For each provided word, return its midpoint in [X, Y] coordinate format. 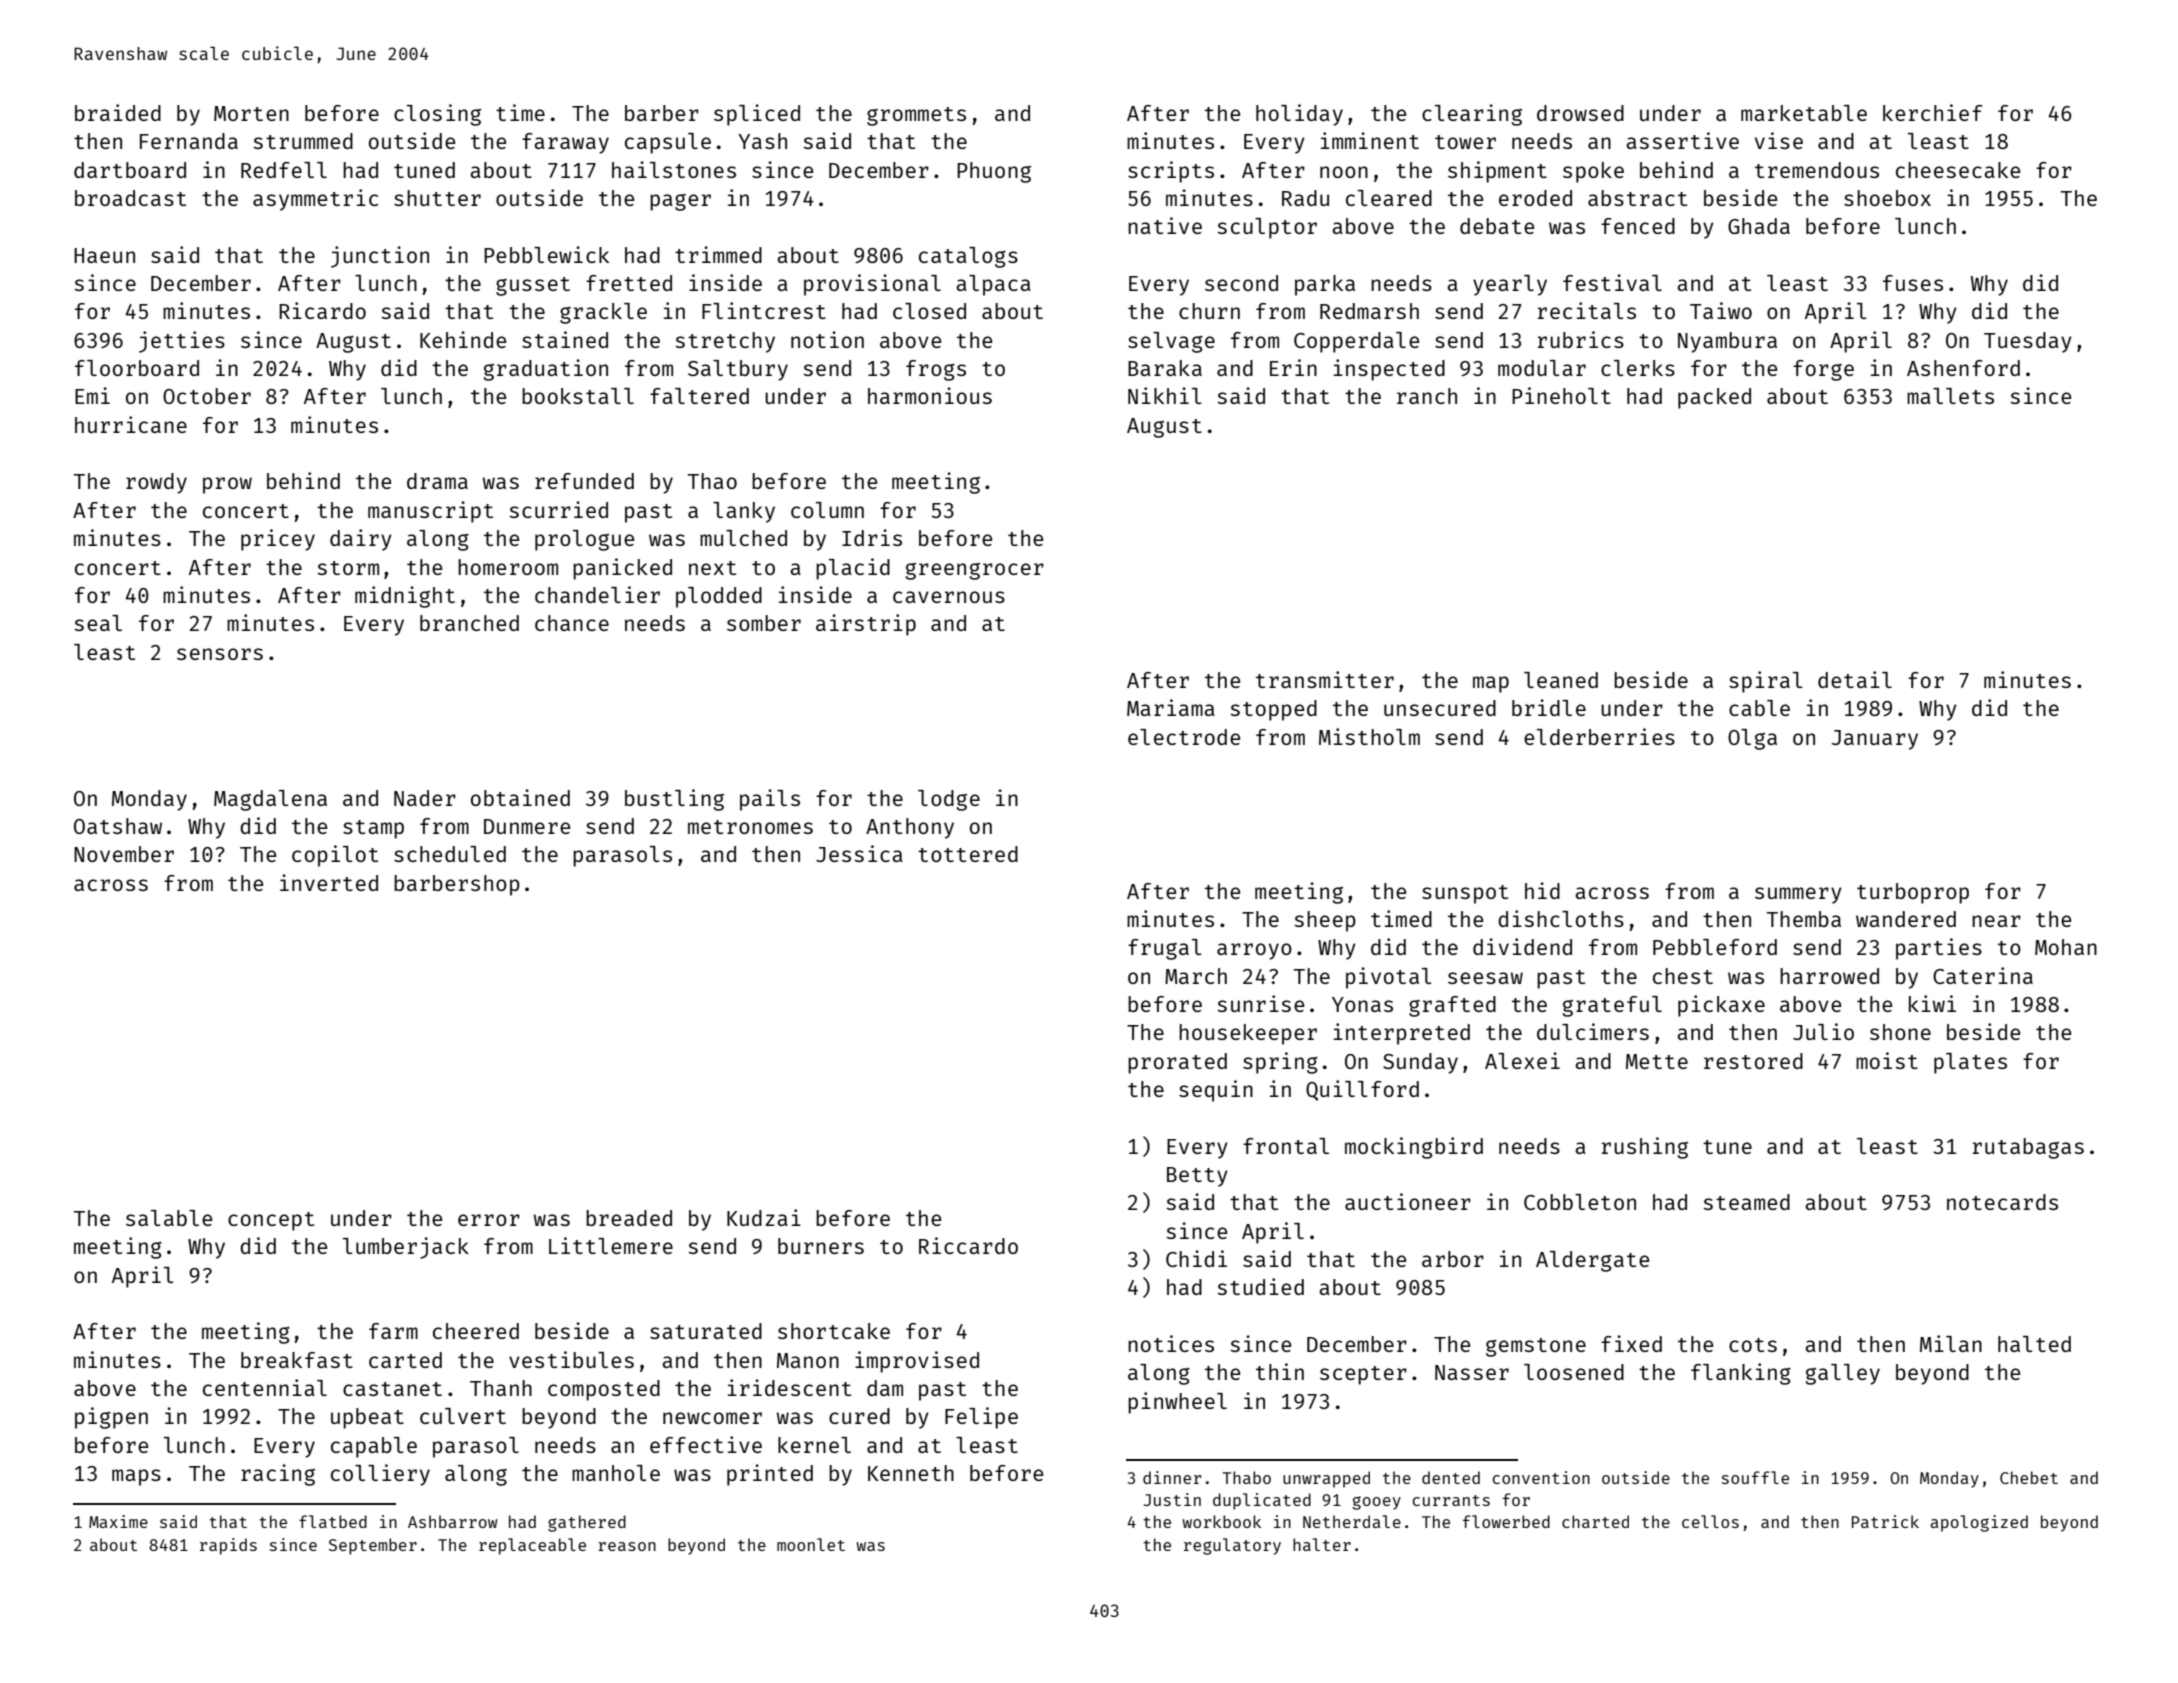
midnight [405, 597]
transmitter [1325, 679]
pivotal [1389, 978]
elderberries [1599, 736]
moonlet [811, 1544]
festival [1612, 282]
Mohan [2066, 947]
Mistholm [1369, 736]
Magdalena [270, 800]
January [1874, 740]
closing [437, 115]
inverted [329, 882]
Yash [762, 141]
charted [1595, 1521]
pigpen [111, 1418]
